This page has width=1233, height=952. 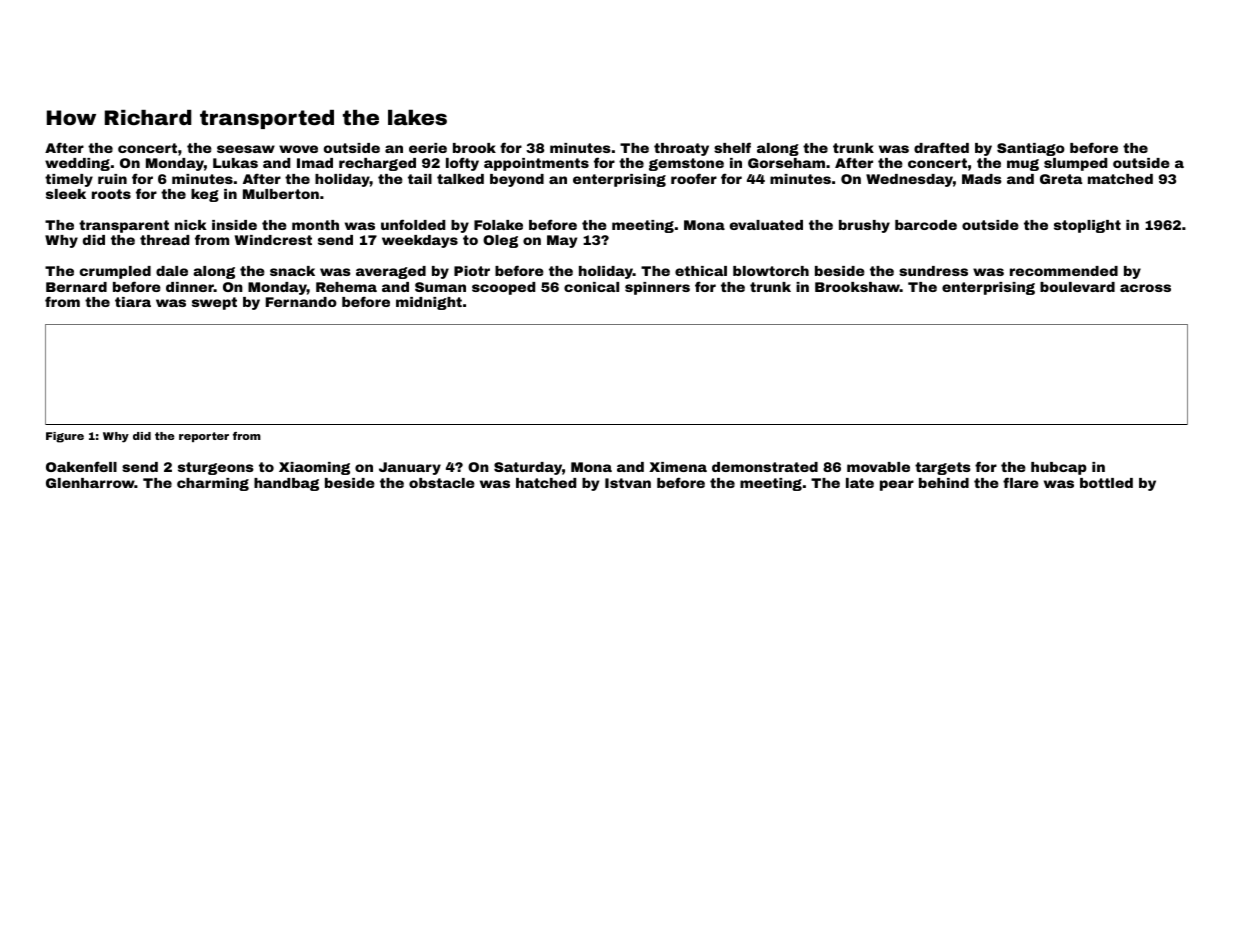 I want to click on Glenharrow, so click(x=90, y=483).
